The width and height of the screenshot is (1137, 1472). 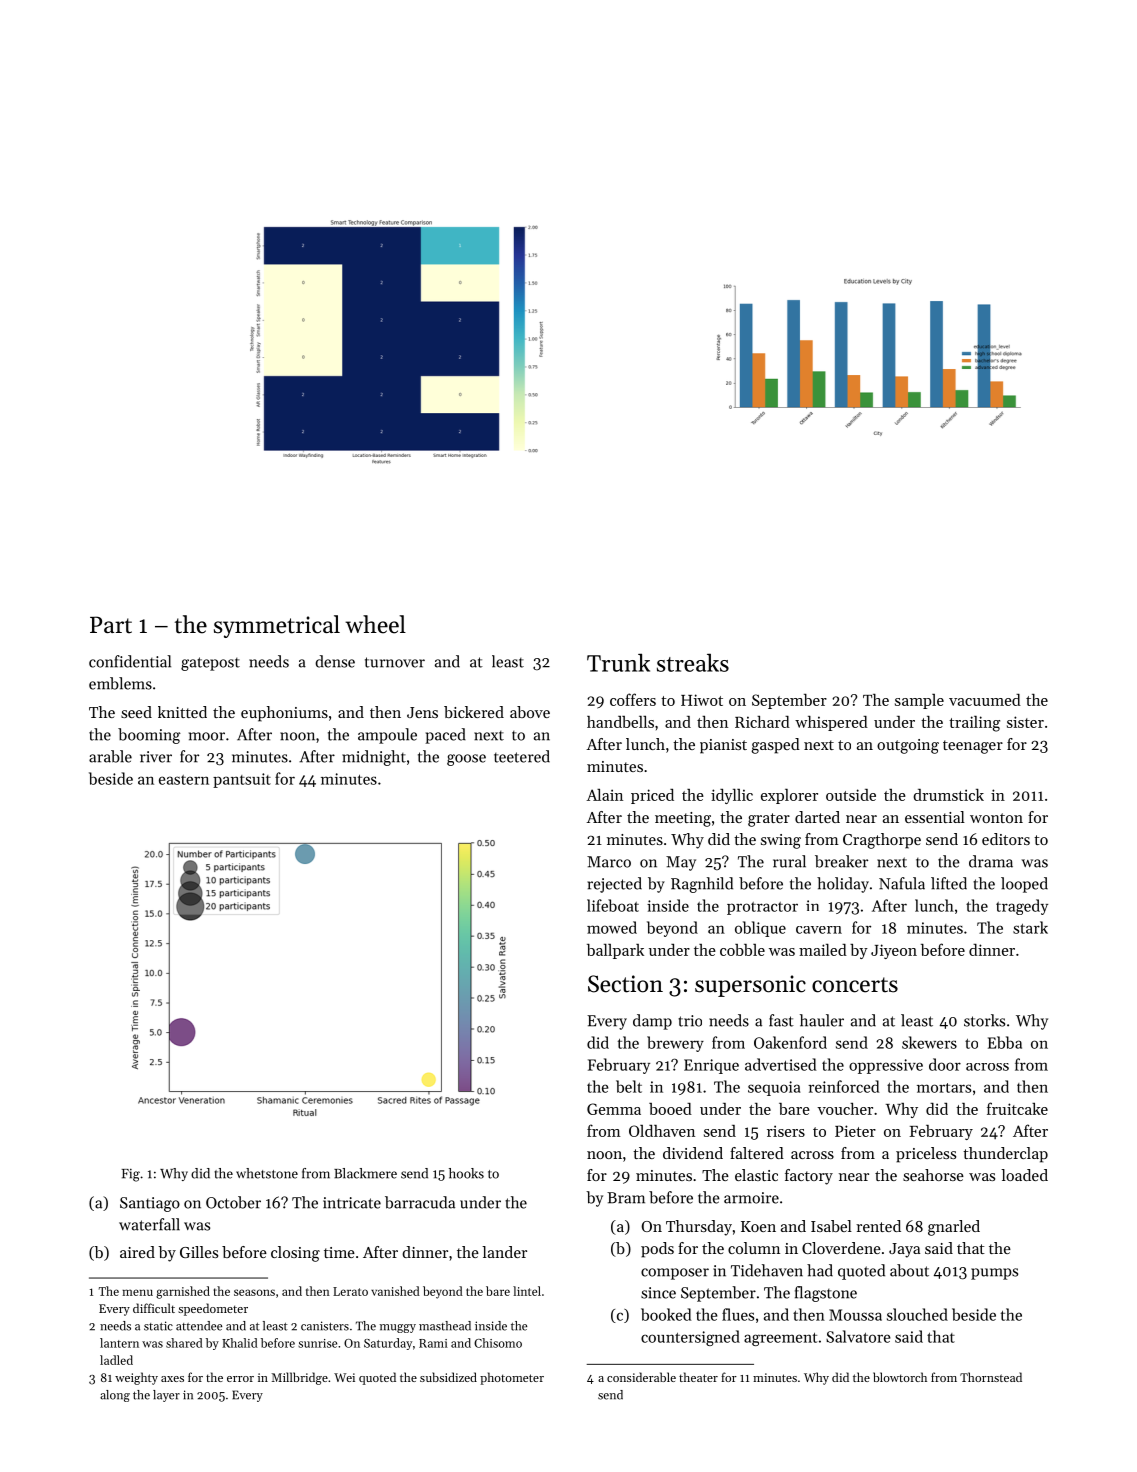 I want to click on symmetrical, so click(x=277, y=626).
